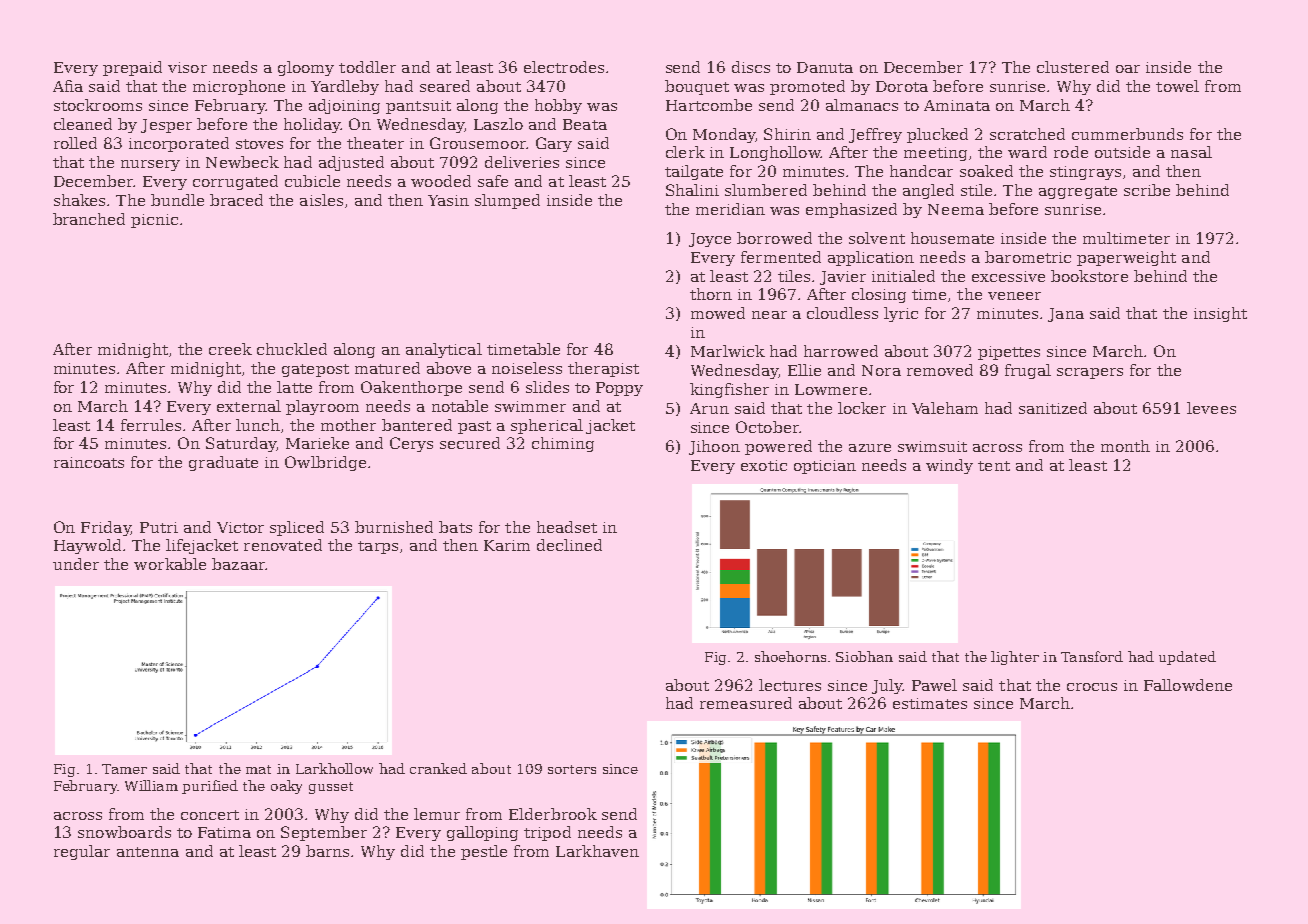 Image resolution: width=1308 pixels, height=924 pixels. What do you see at coordinates (444, 350) in the screenshot?
I see `analytical` at bounding box center [444, 350].
